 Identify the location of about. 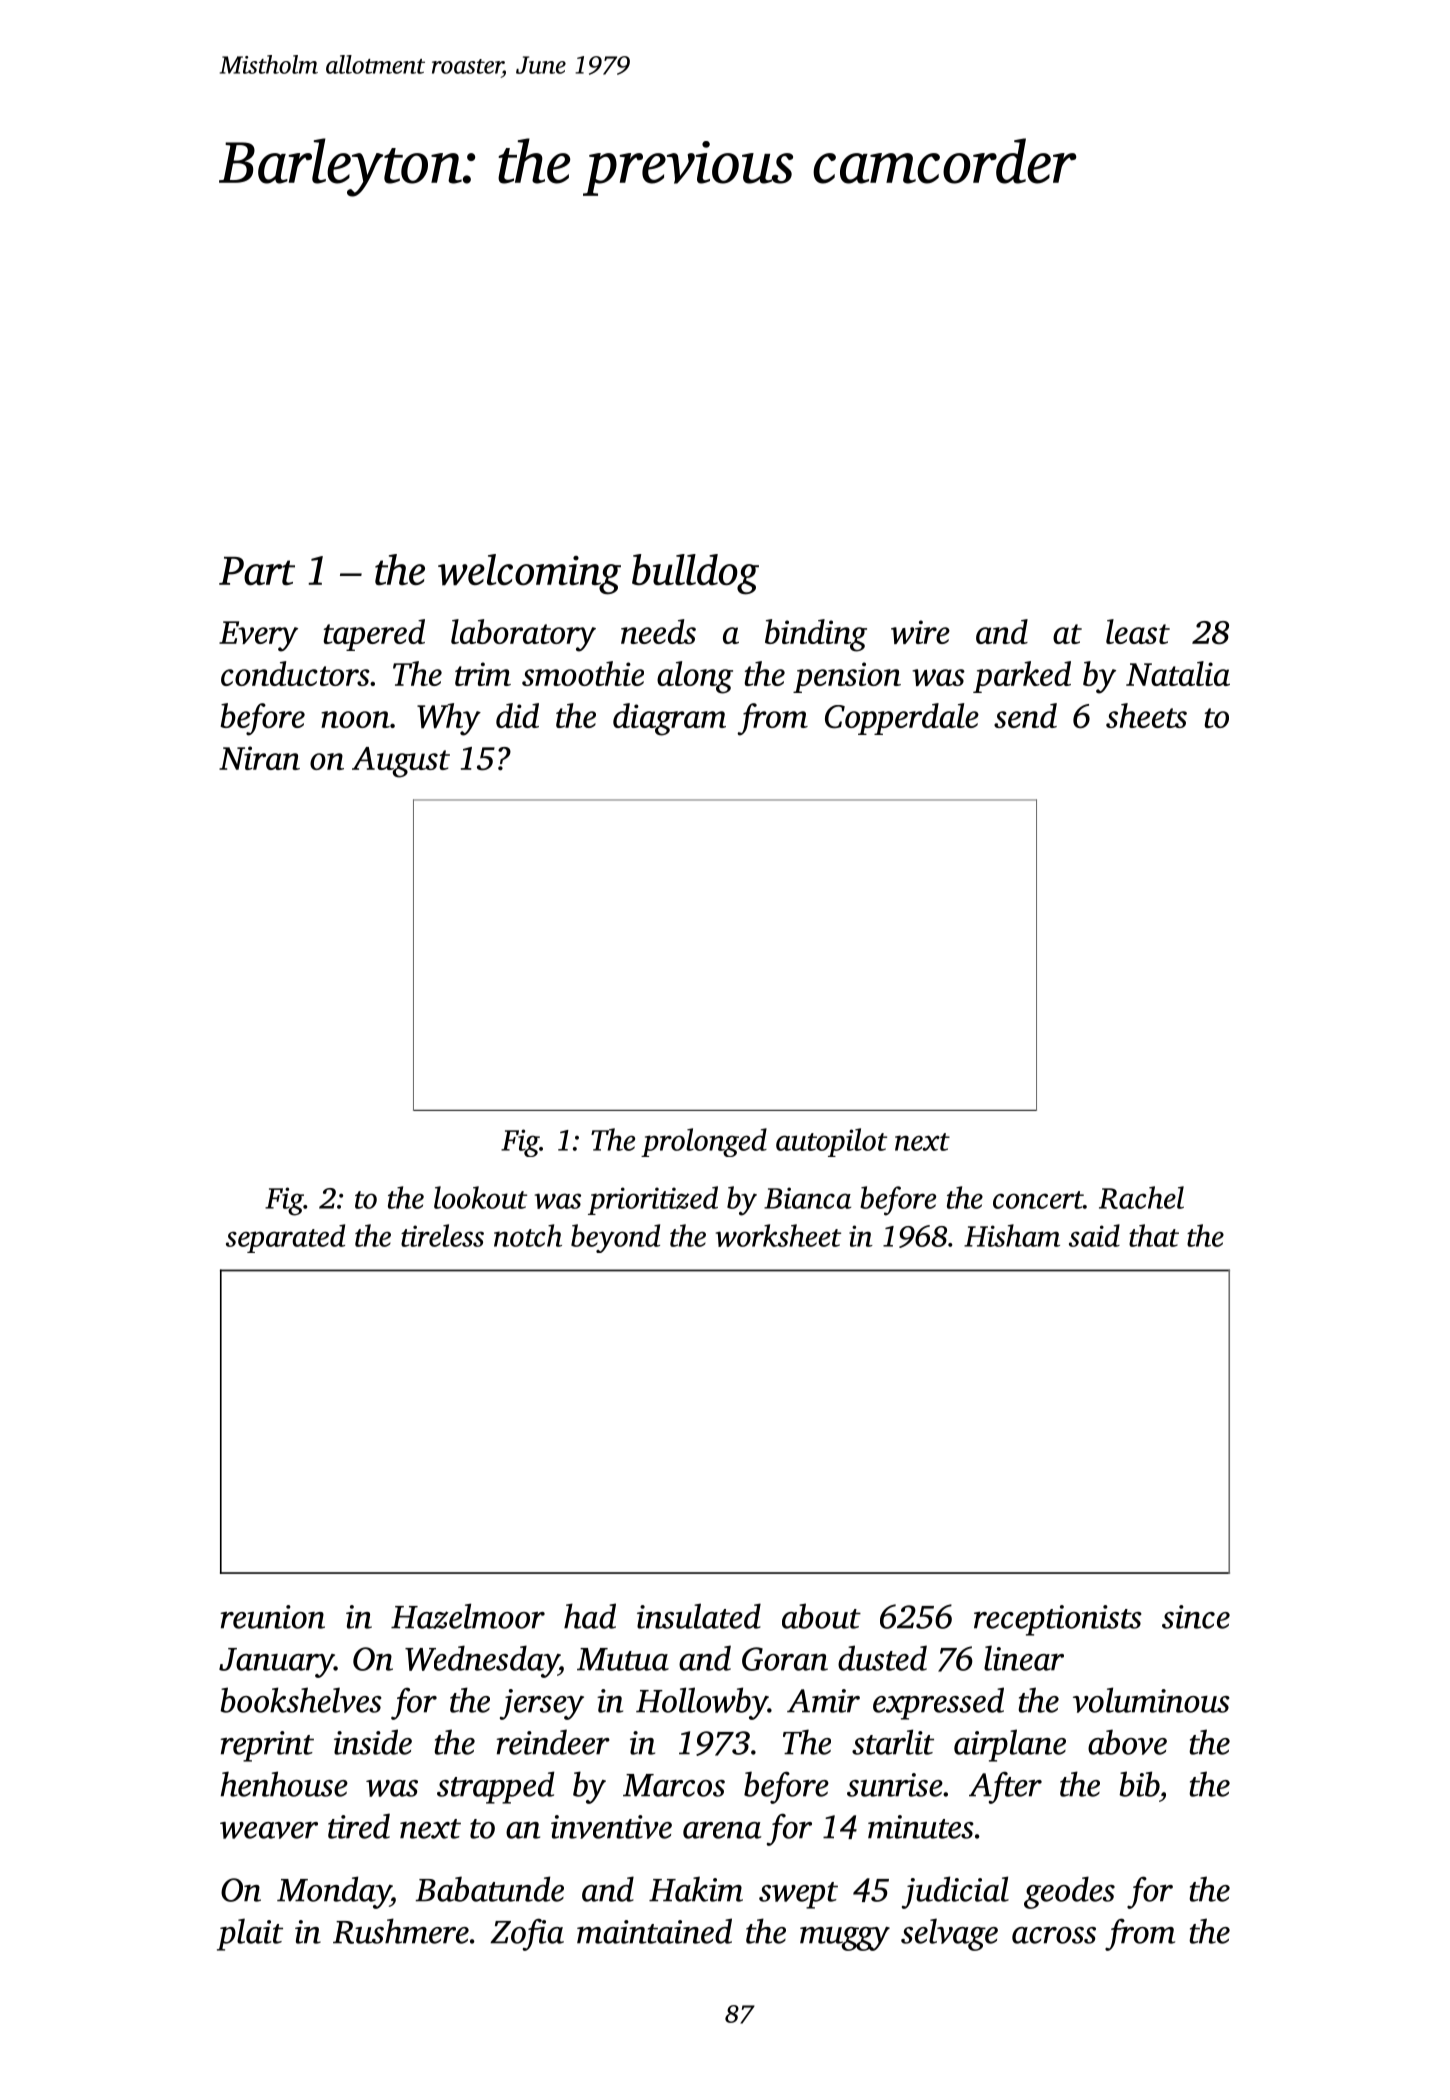
(821, 1616).
